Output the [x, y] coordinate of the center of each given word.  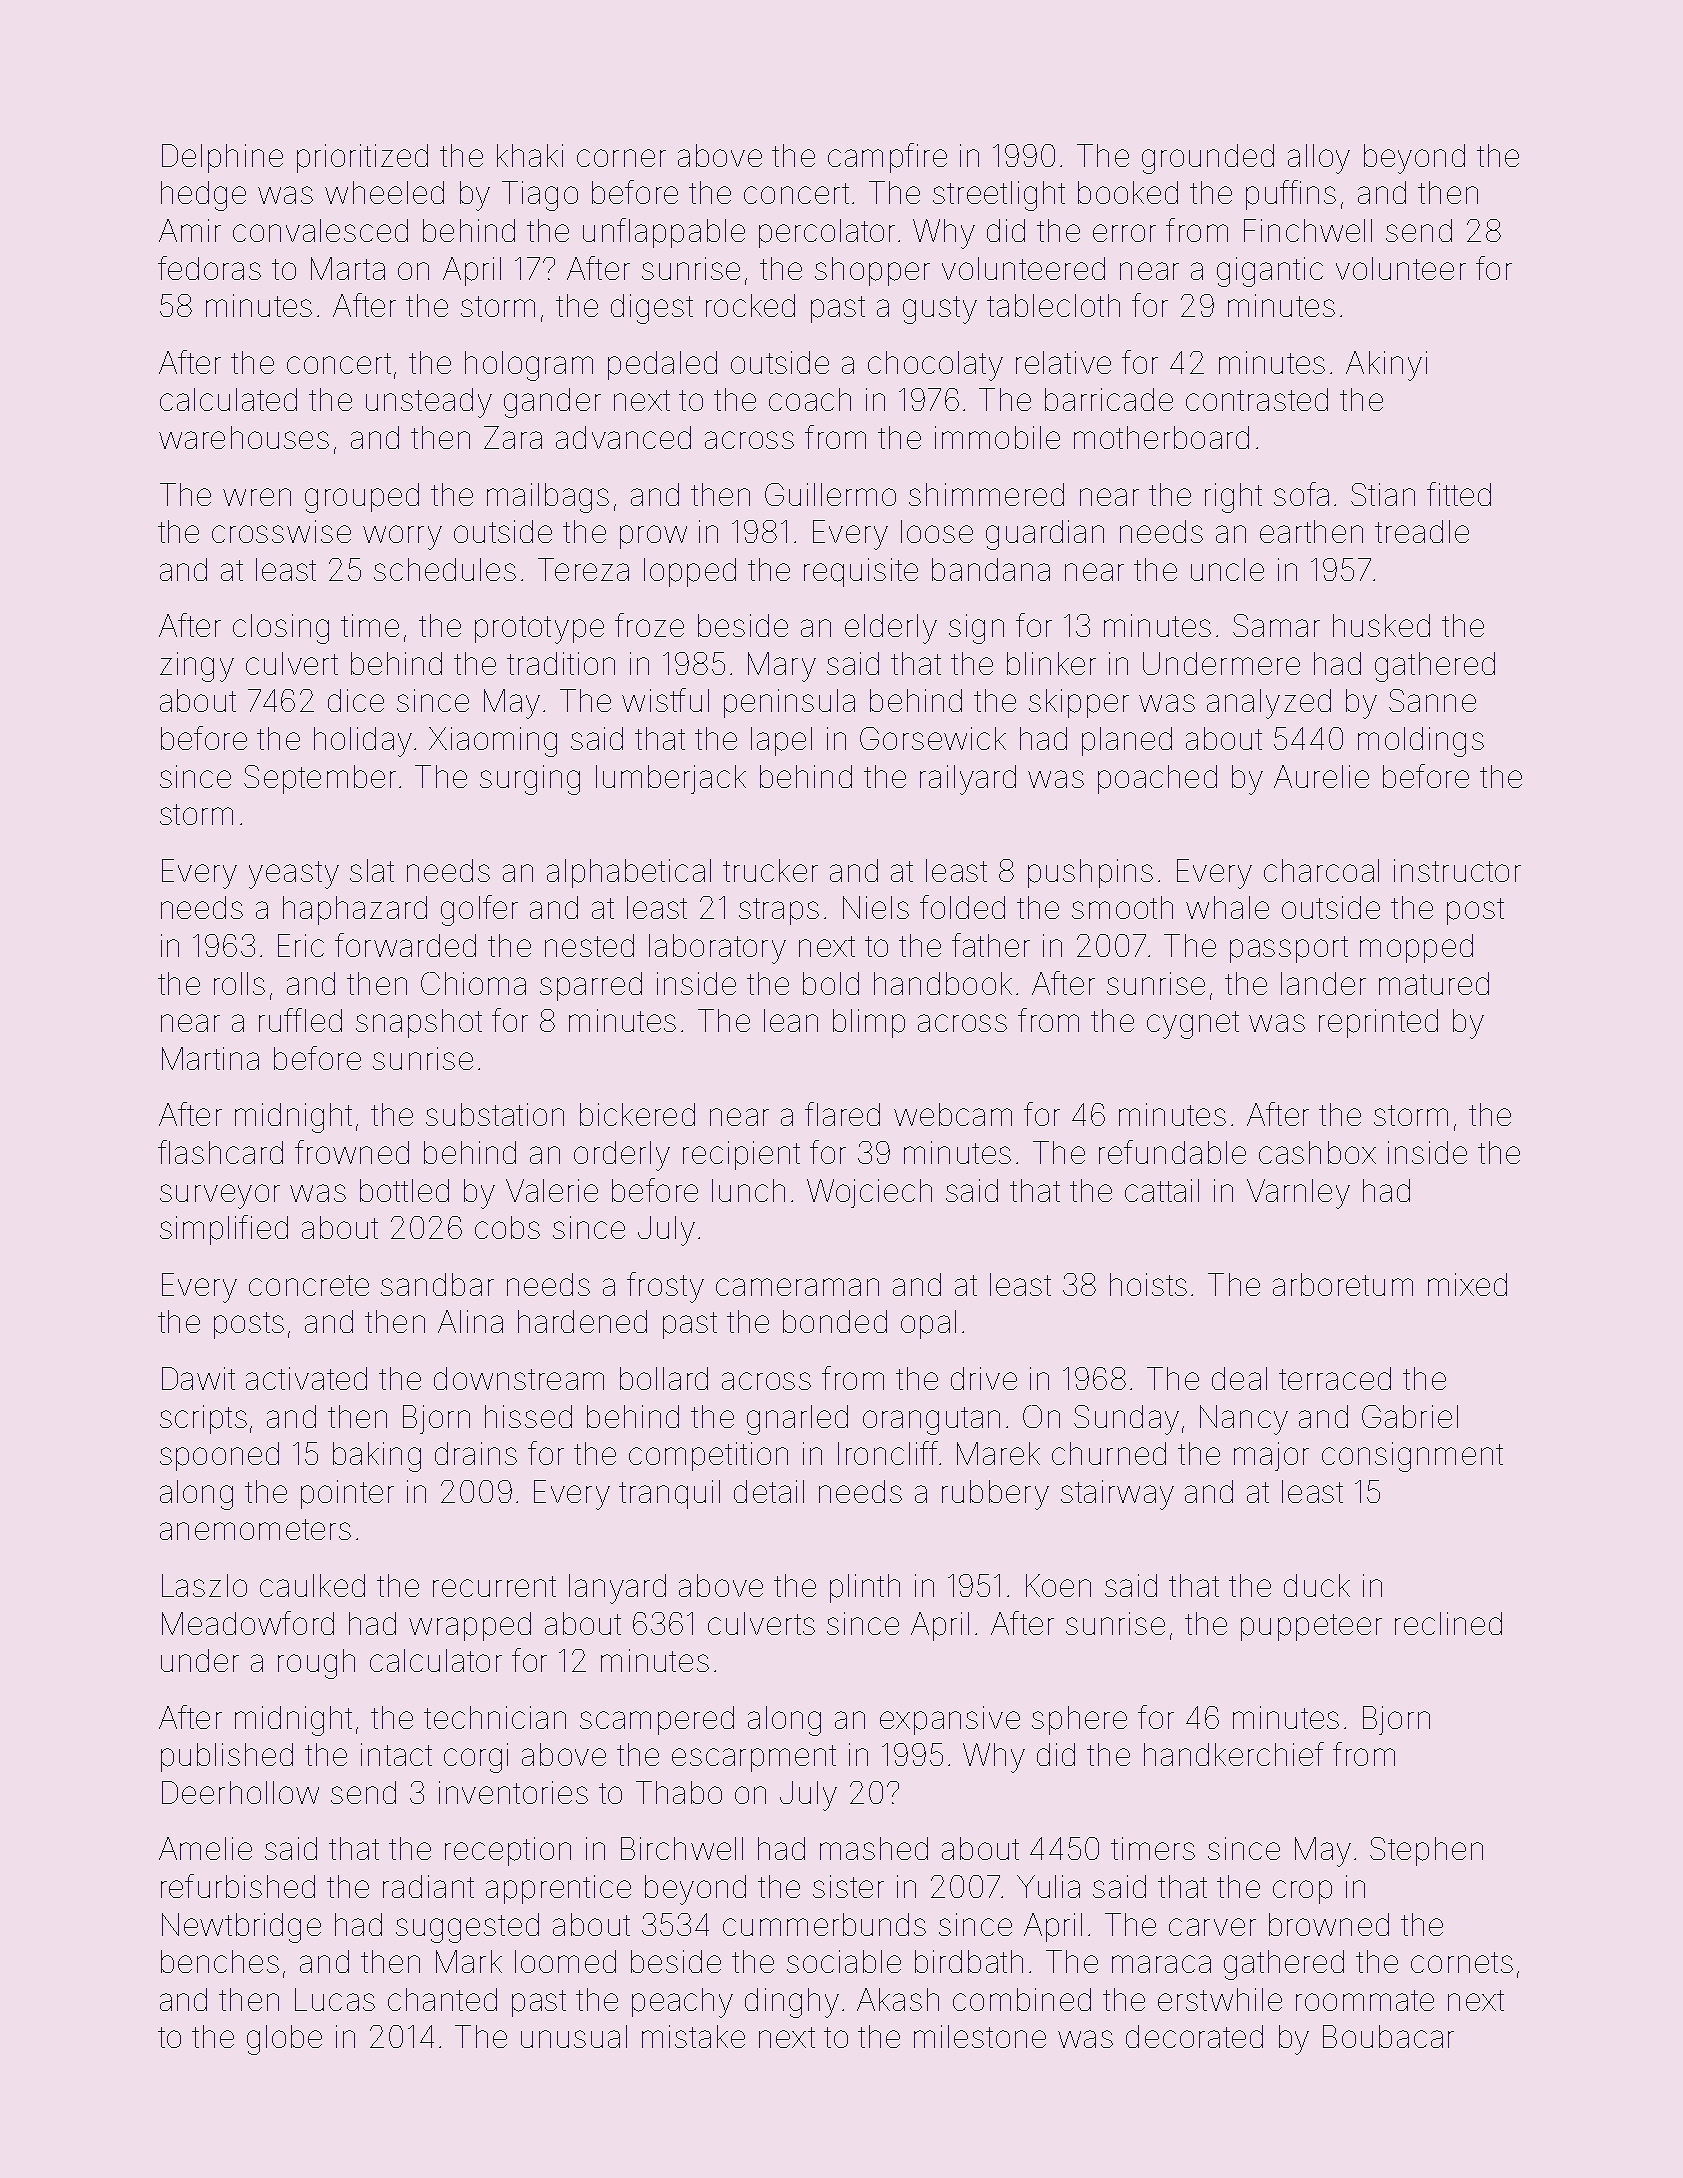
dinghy [792, 2003]
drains [476, 1453]
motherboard [1161, 437]
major [1271, 1456]
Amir [190, 230]
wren [257, 497]
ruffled [300, 1020]
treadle [1422, 531]
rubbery [995, 1495]
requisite [861, 572]
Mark [469, 1961]
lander [1323, 983]
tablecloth [1053, 305]
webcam [953, 1114]
